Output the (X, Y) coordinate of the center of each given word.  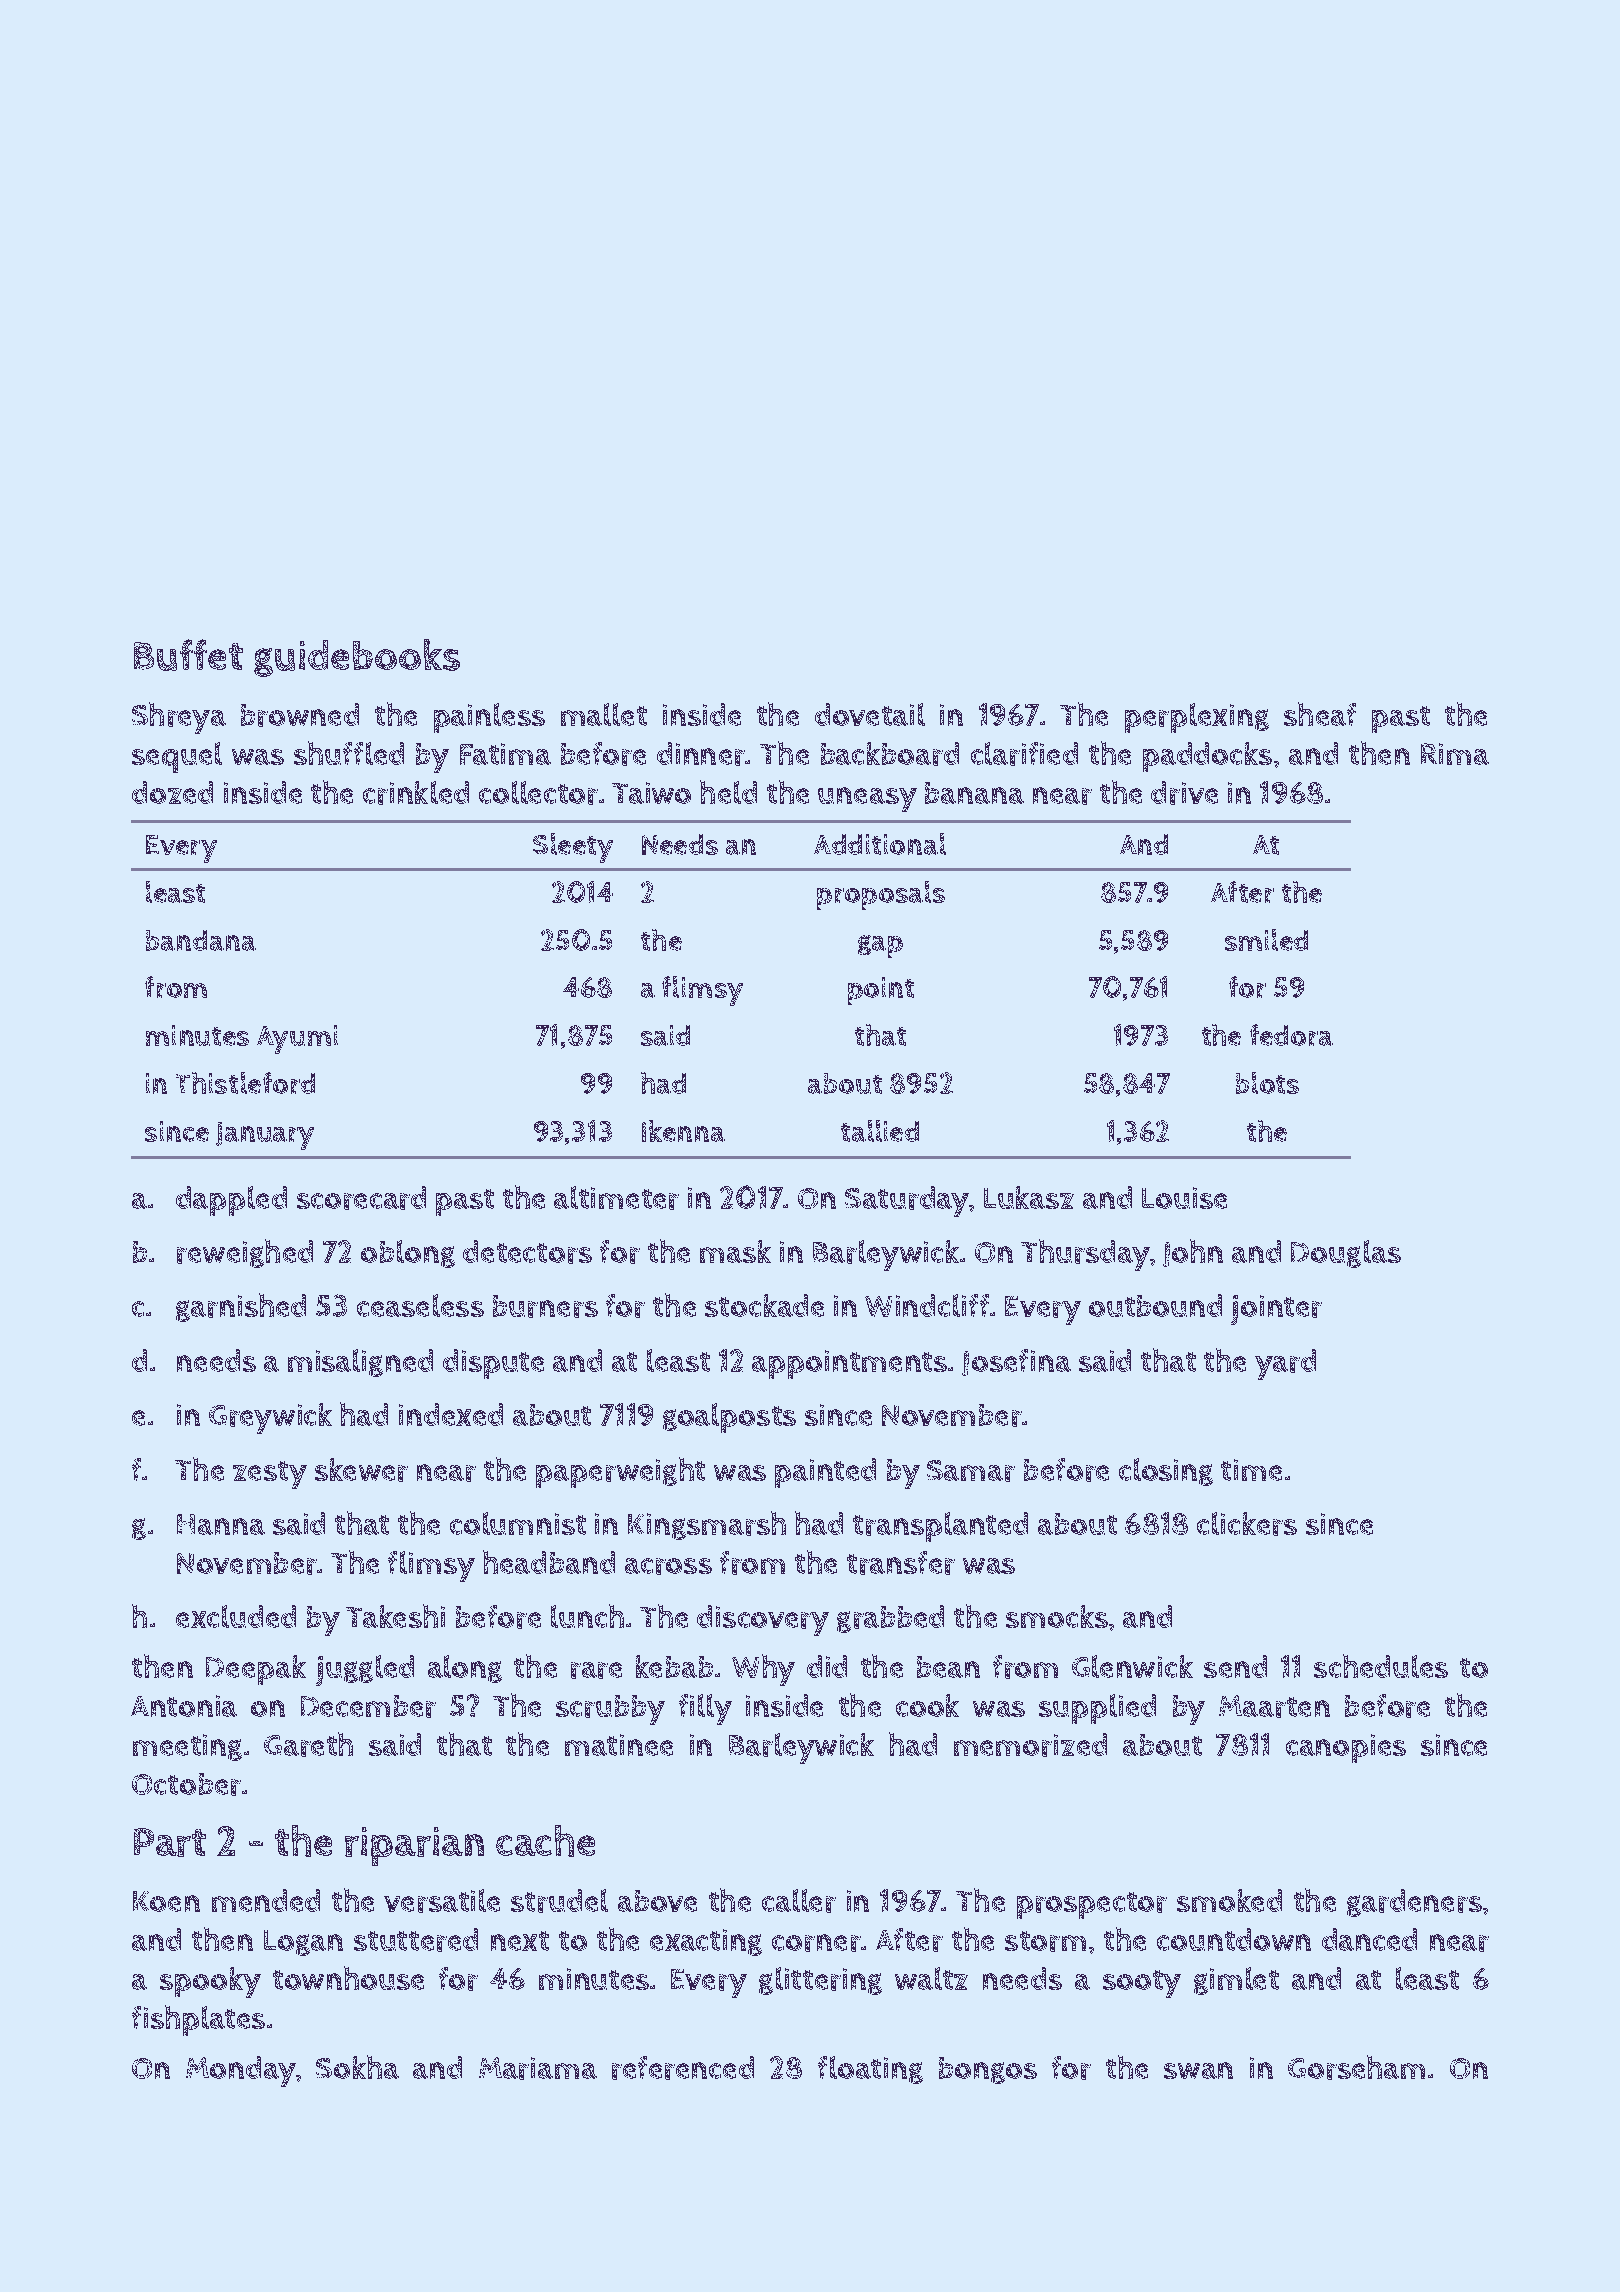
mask (735, 1251)
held (728, 792)
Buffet (188, 655)
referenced (683, 2068)
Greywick (270, 1418)
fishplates (198, 2020)
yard (1285, 1364)
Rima (1455, 754)
